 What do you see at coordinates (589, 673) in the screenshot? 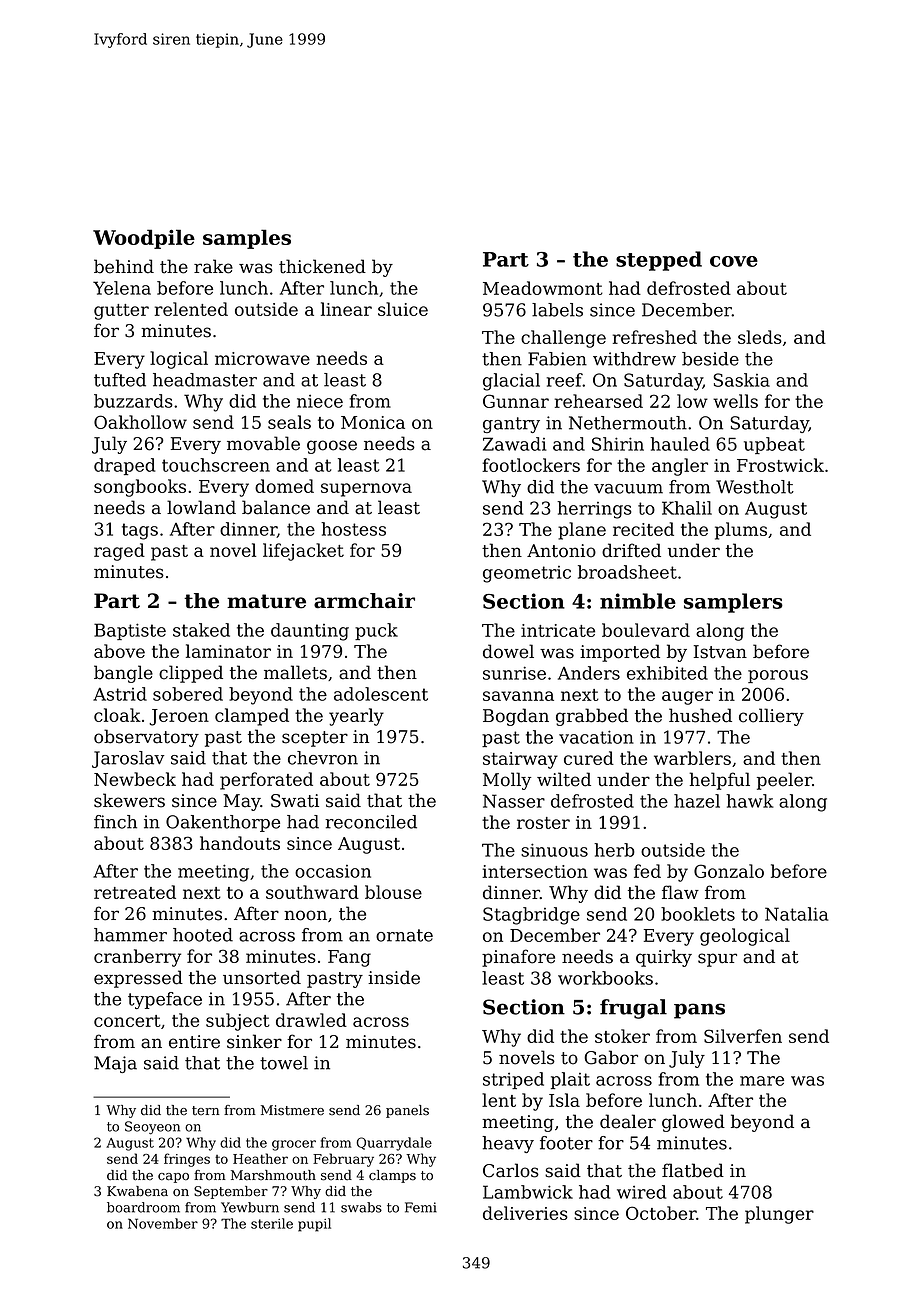
I see `Anders` at bounding box center [589, 673].
